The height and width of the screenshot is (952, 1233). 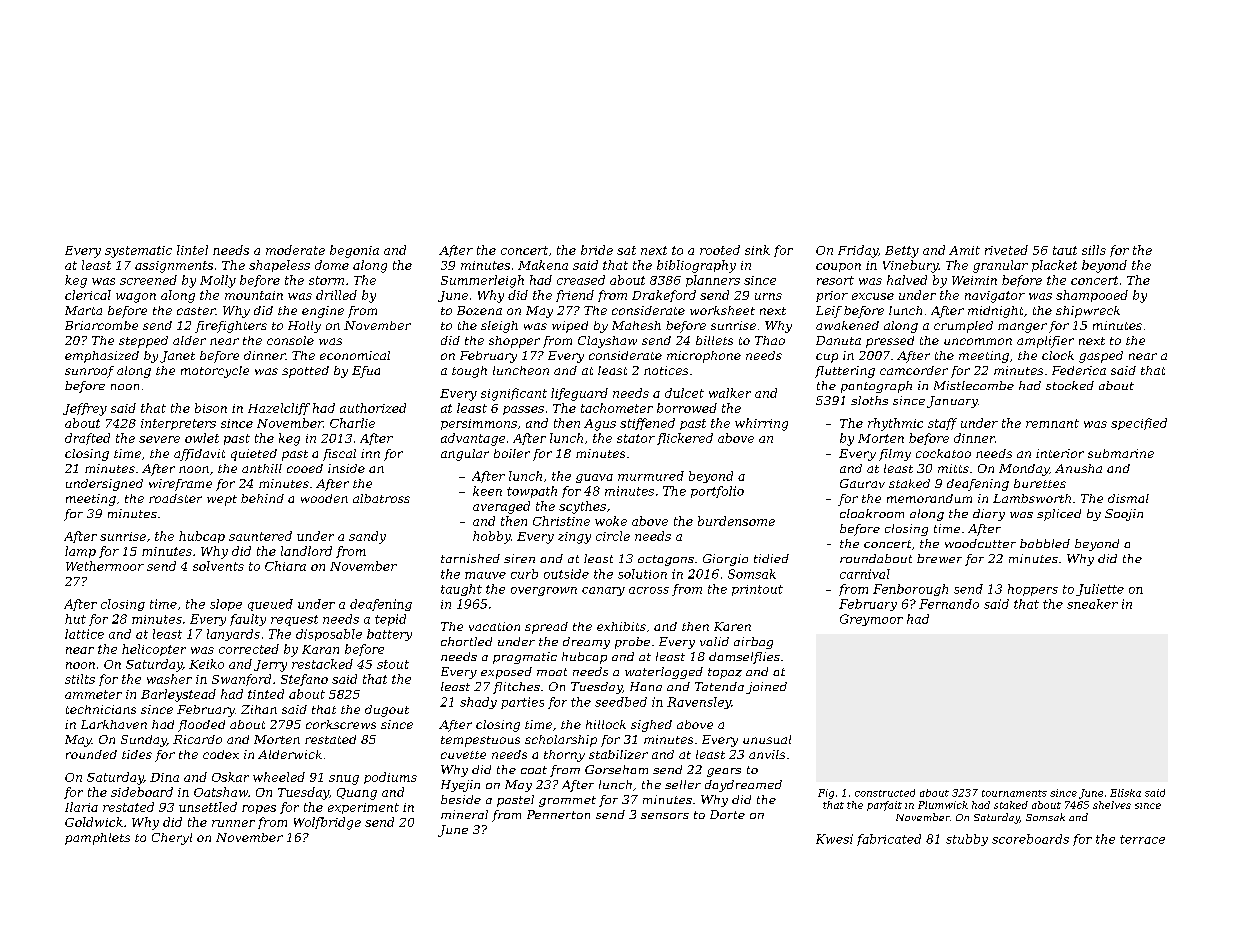 I want to click on borrowed, so click(x=687, y=408).
